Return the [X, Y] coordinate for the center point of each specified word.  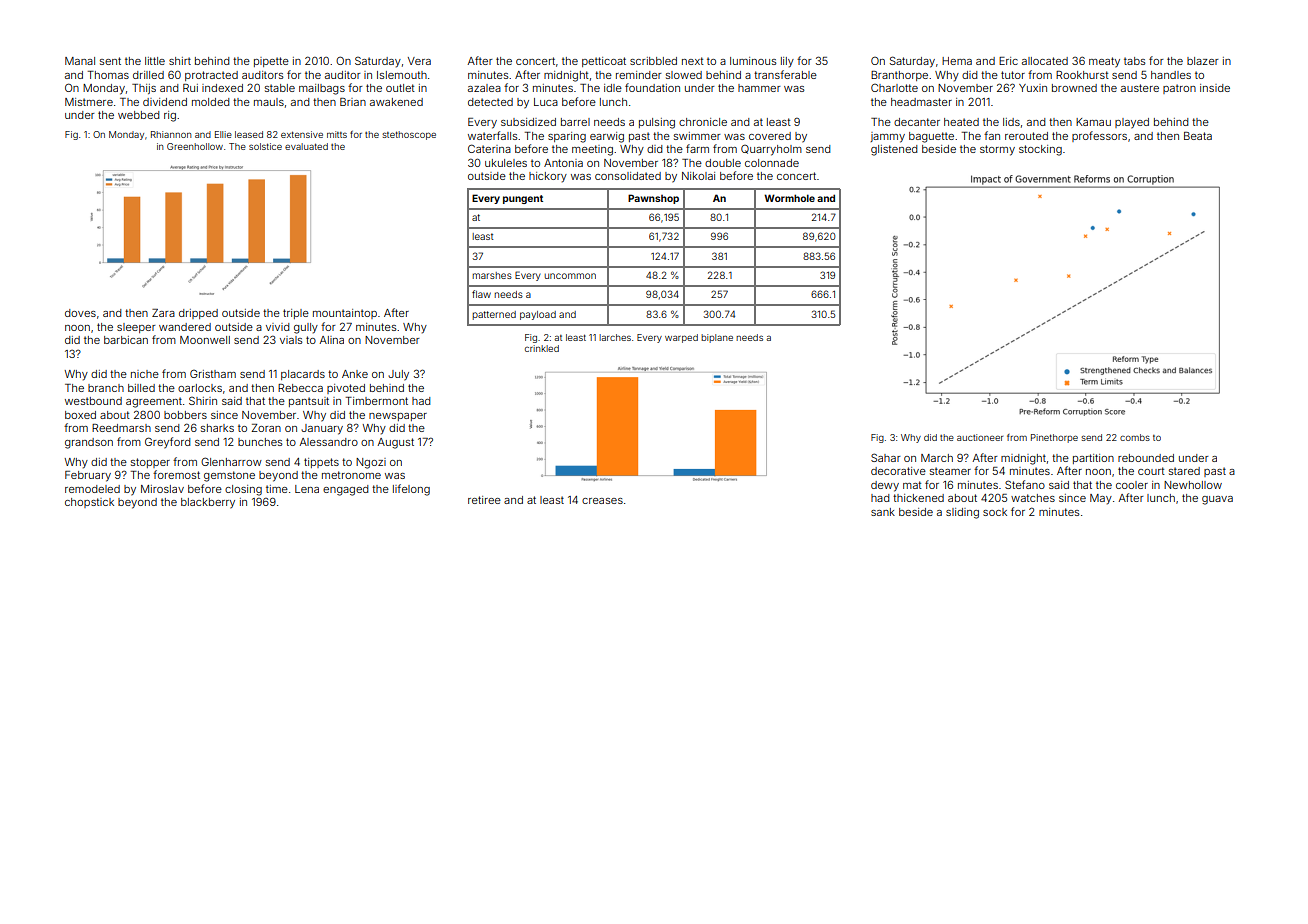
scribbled [653, 61]
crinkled [542, 348]
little [155, 61]
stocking [1040, 150]
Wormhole [789, 198]
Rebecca [300, 388]
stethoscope [409, 135]
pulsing [657, 123]
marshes [492, 275]
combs [1135, 437]
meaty [1104, 62]
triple [296, 314]
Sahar [886, 457]
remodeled [92, 489]
